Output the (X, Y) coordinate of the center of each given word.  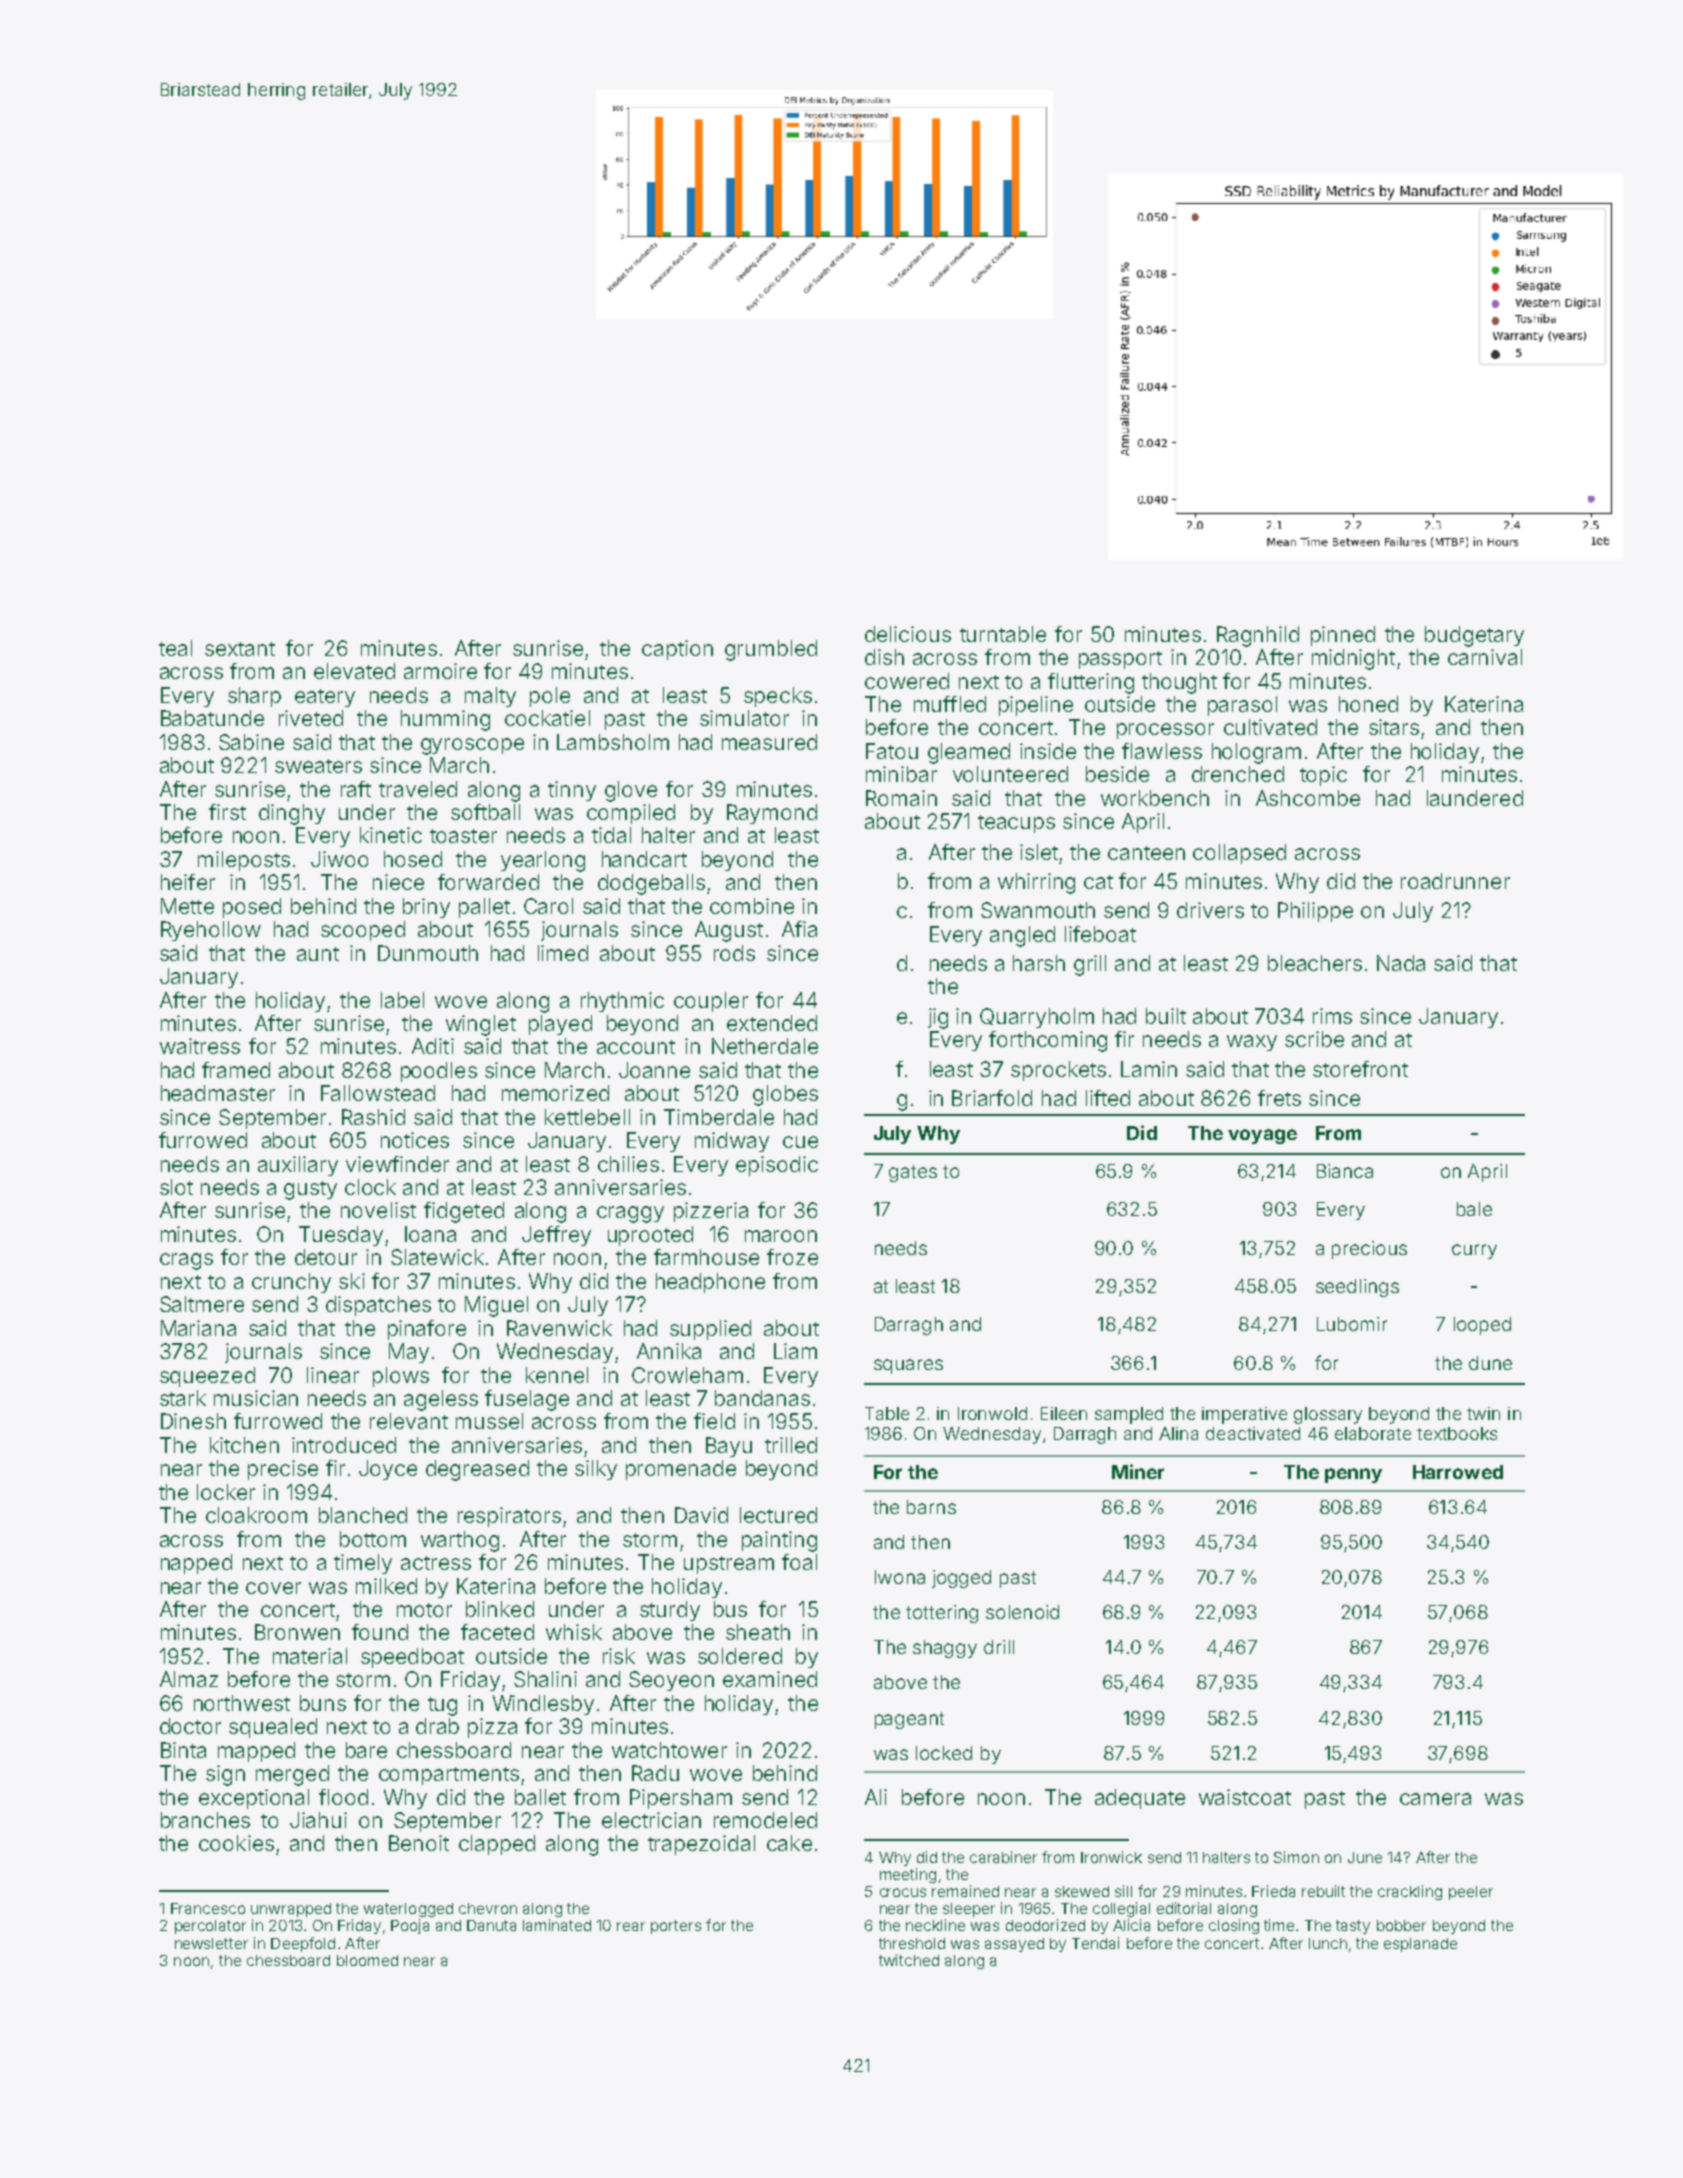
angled (1022, 936)
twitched (909, 1960)
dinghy (292, 814)
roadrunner (1455, 881)
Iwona (900, 1577)
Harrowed (1458, 1472)
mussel (489, 1421)
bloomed (367, 1960)
